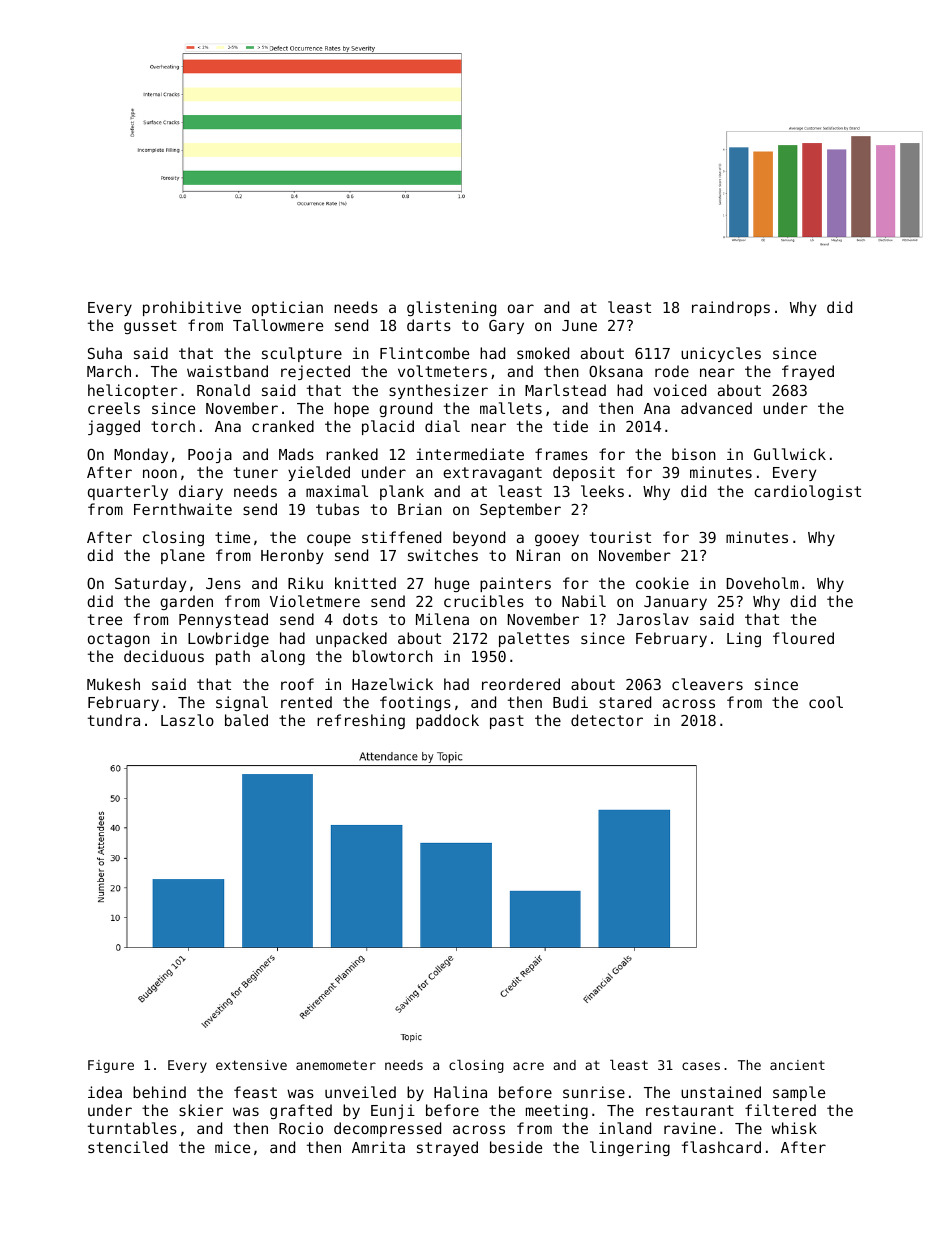 This screenshot has width=952, height=1233. What do you see at coordinates (442, 619) in the screenshot?
I see `Milena` at bounding box center [442, 619].
